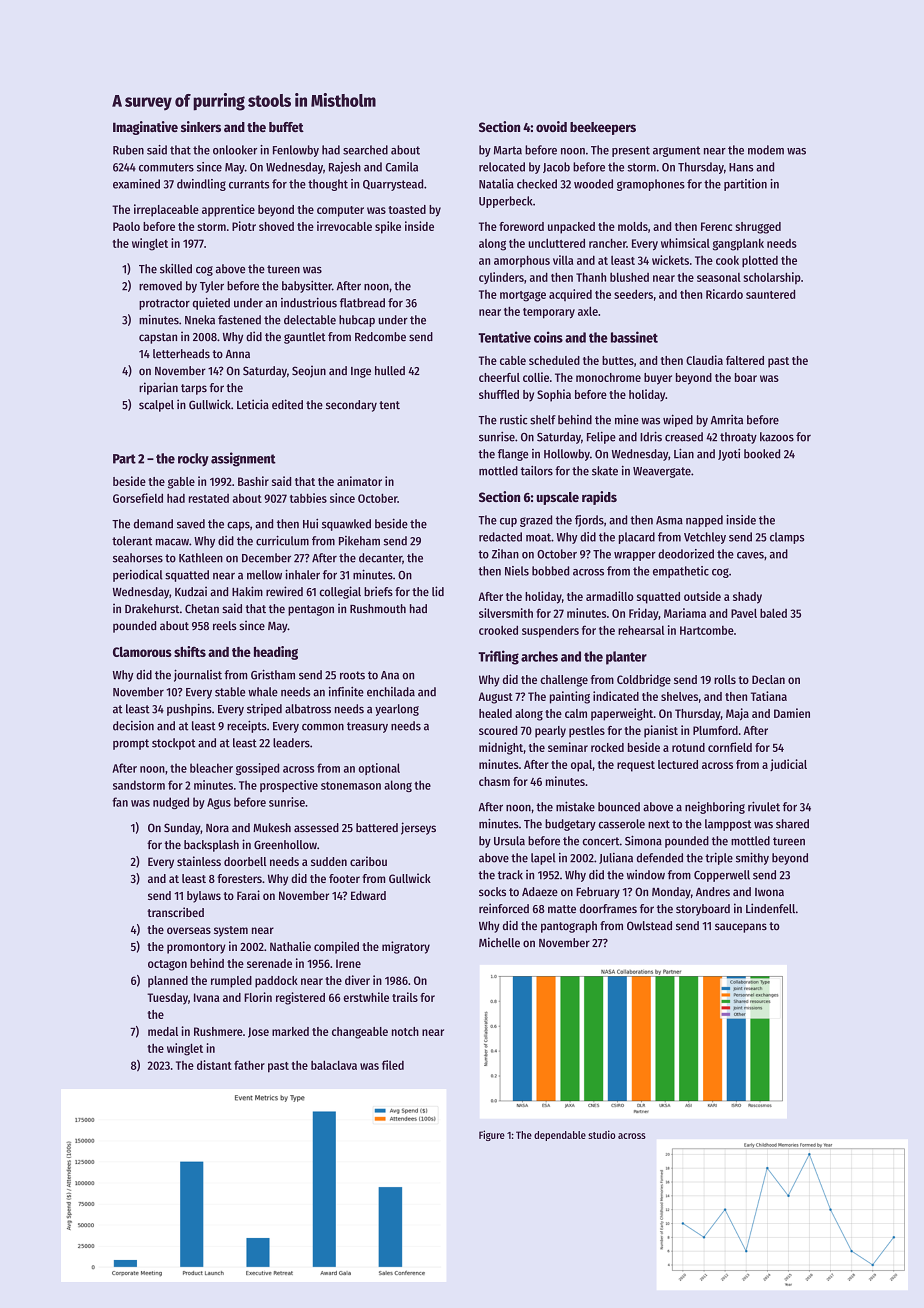 The width and height of the page is (924, 1308). I want to click on bassinet, so click(634, 337).
